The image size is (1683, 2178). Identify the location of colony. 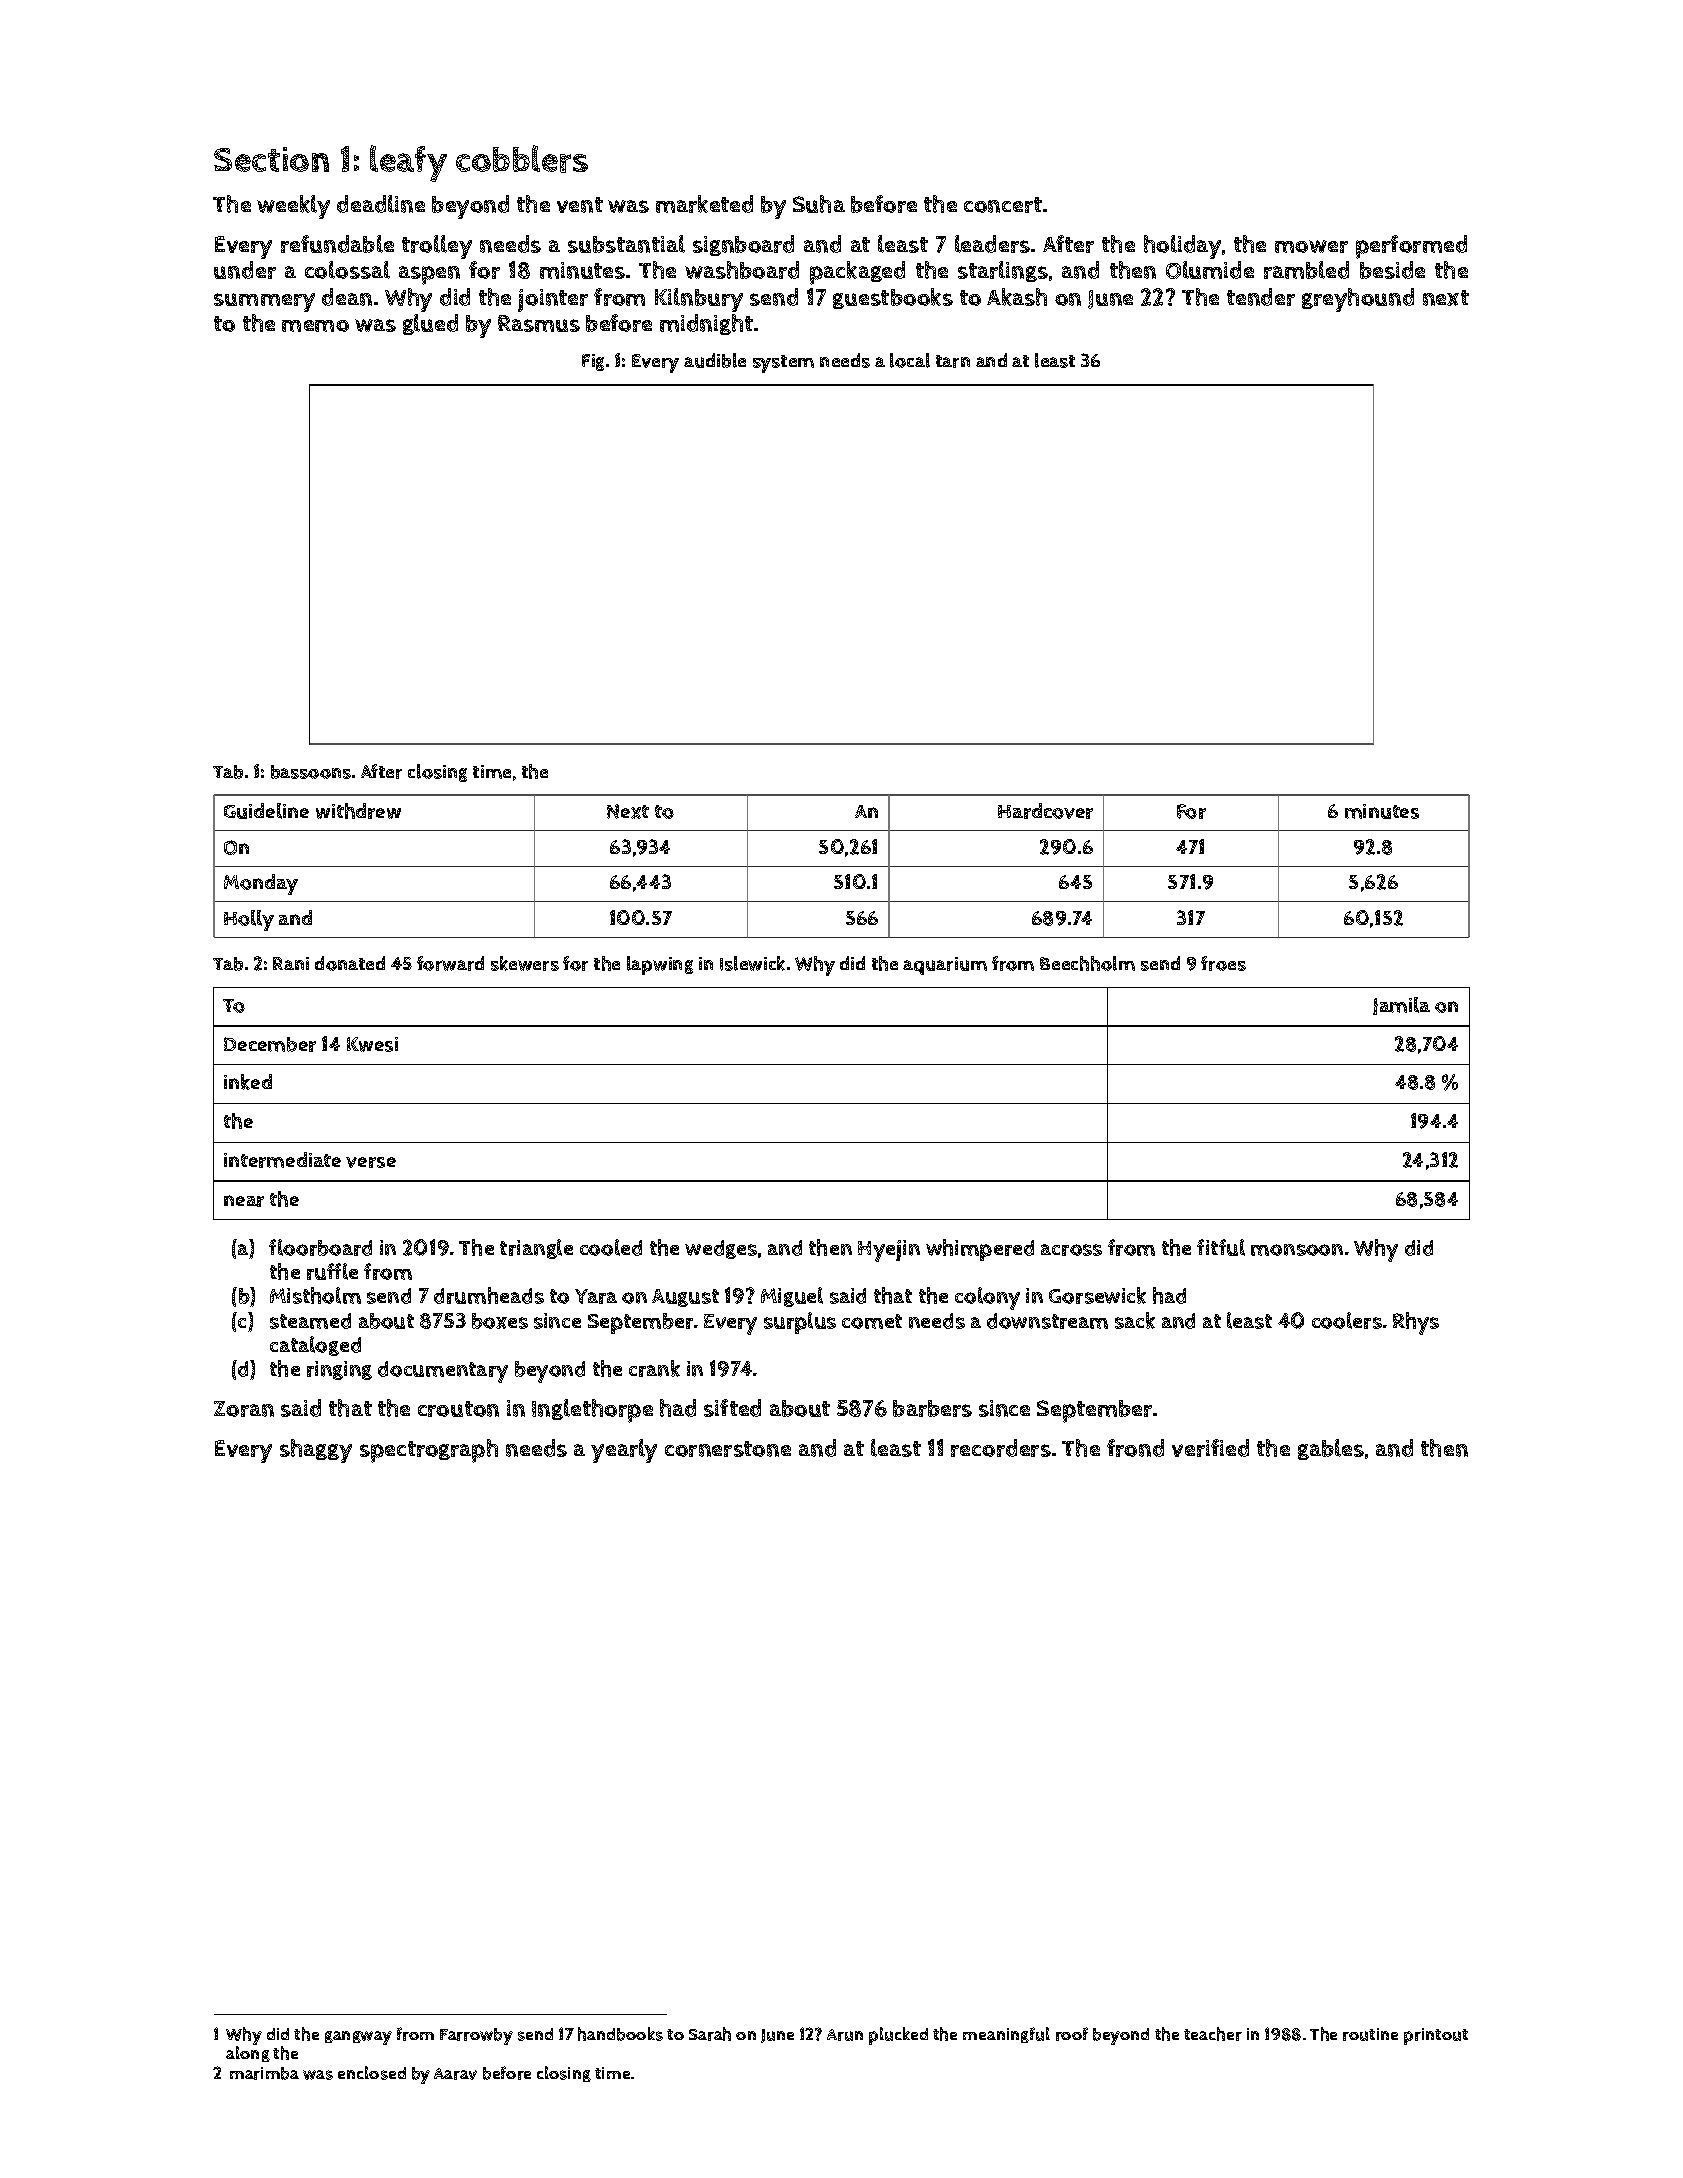
(987, 1298).
